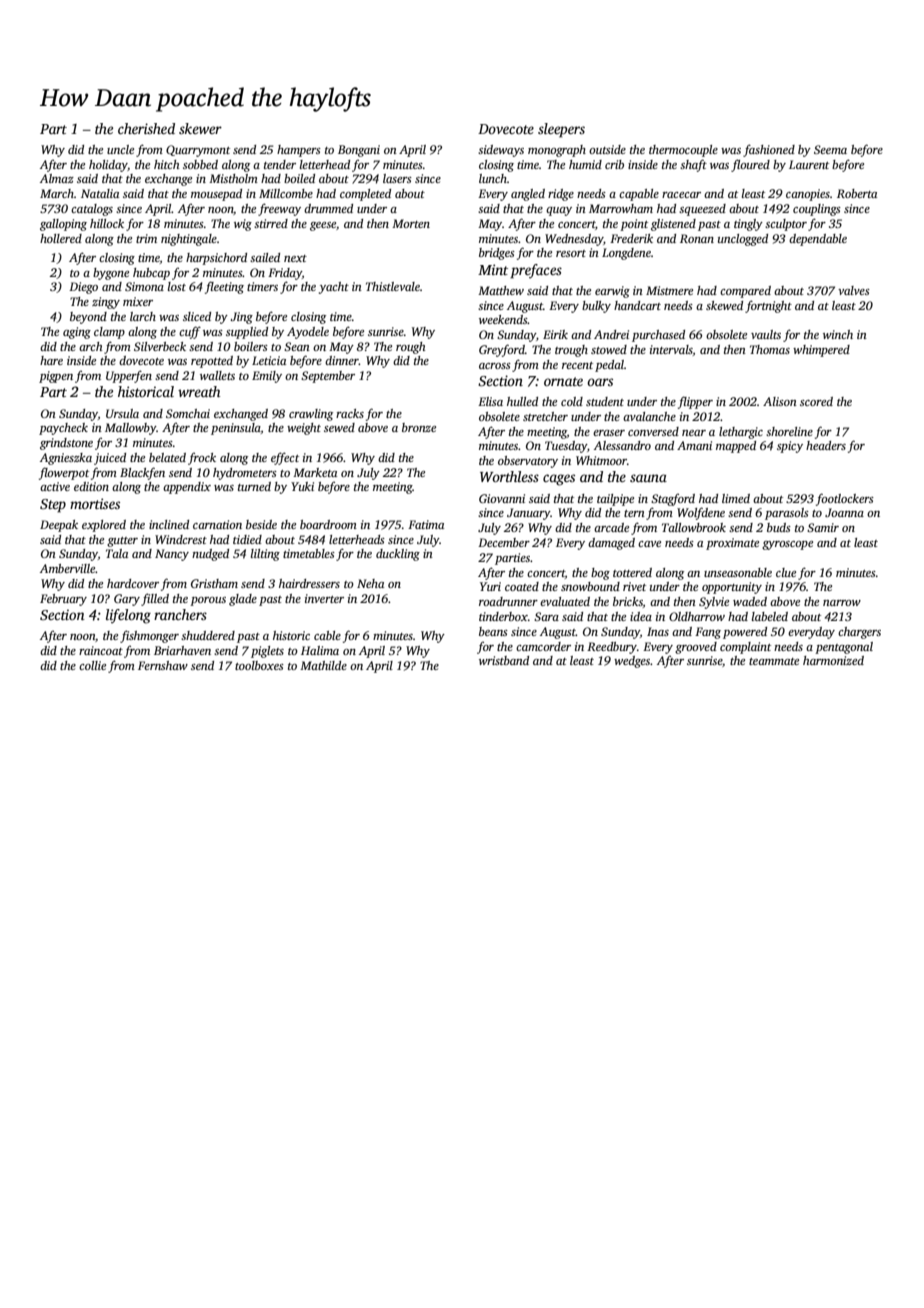 Image resolution: width=924 pixels, height=1308 pixels. Describe the element at coordinates (563, 381) in the image. I see `ornate` at that location.
